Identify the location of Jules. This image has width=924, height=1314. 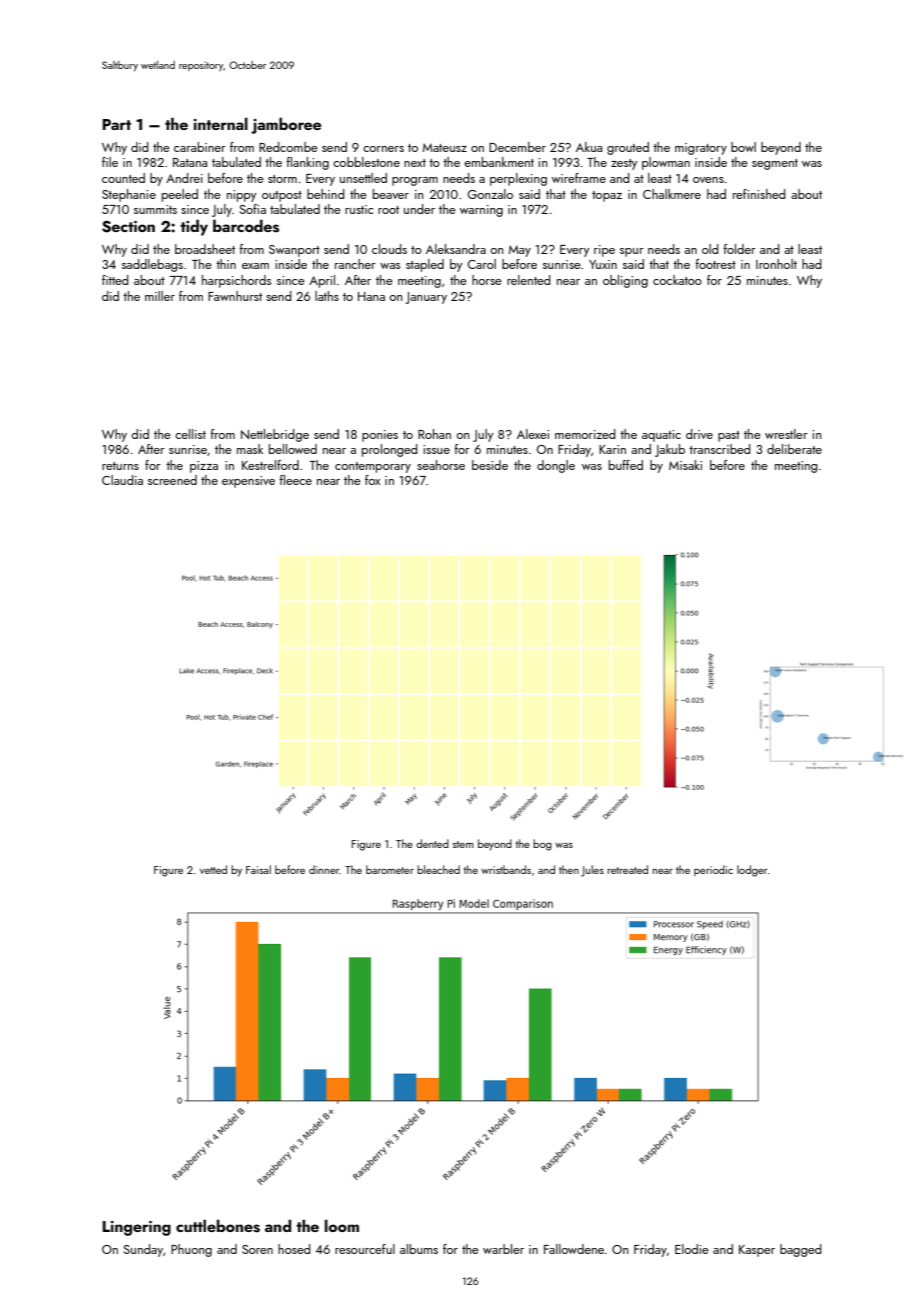
(592, 871).
